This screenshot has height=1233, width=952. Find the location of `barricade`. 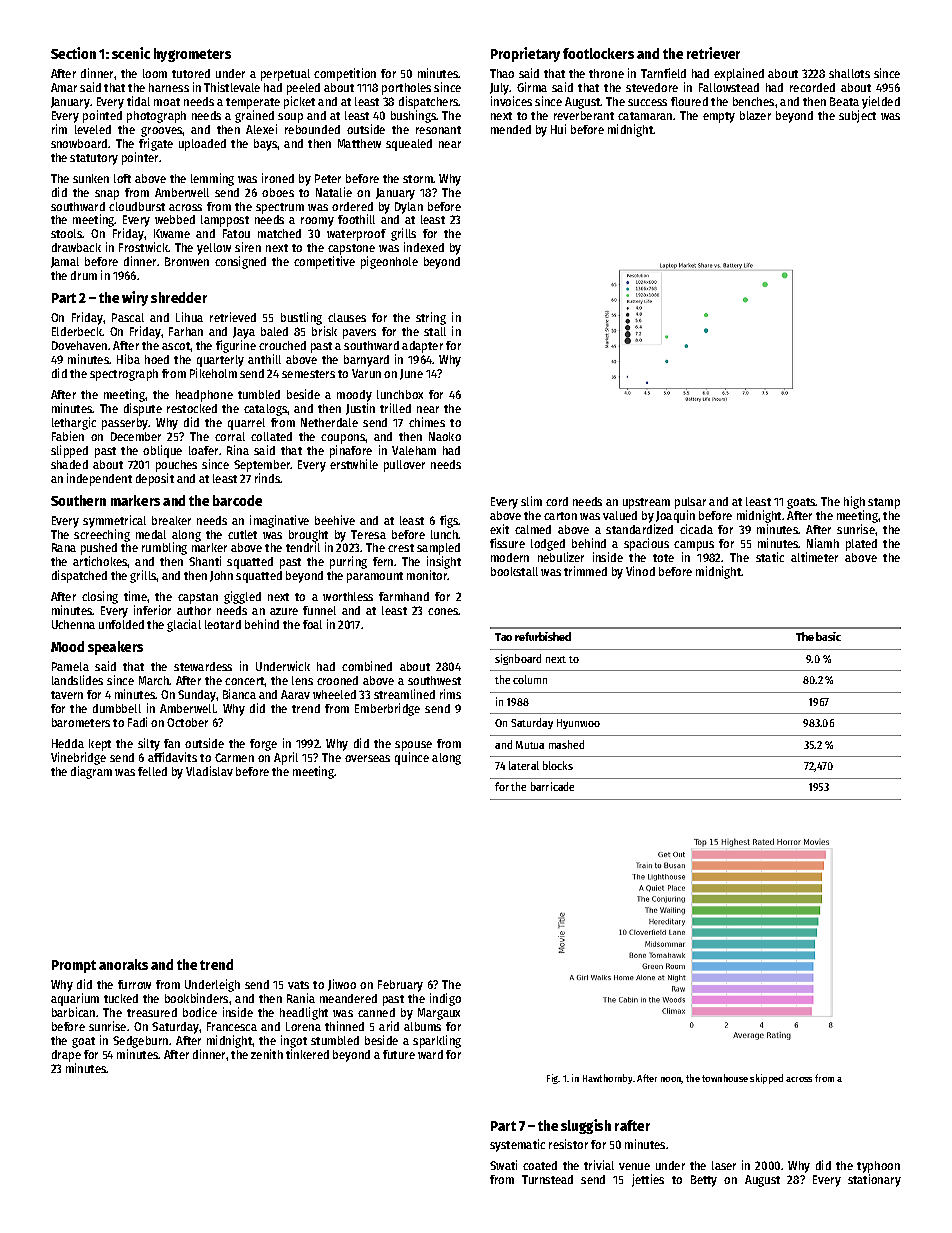

barricade is located at coordinates (552, 786).
